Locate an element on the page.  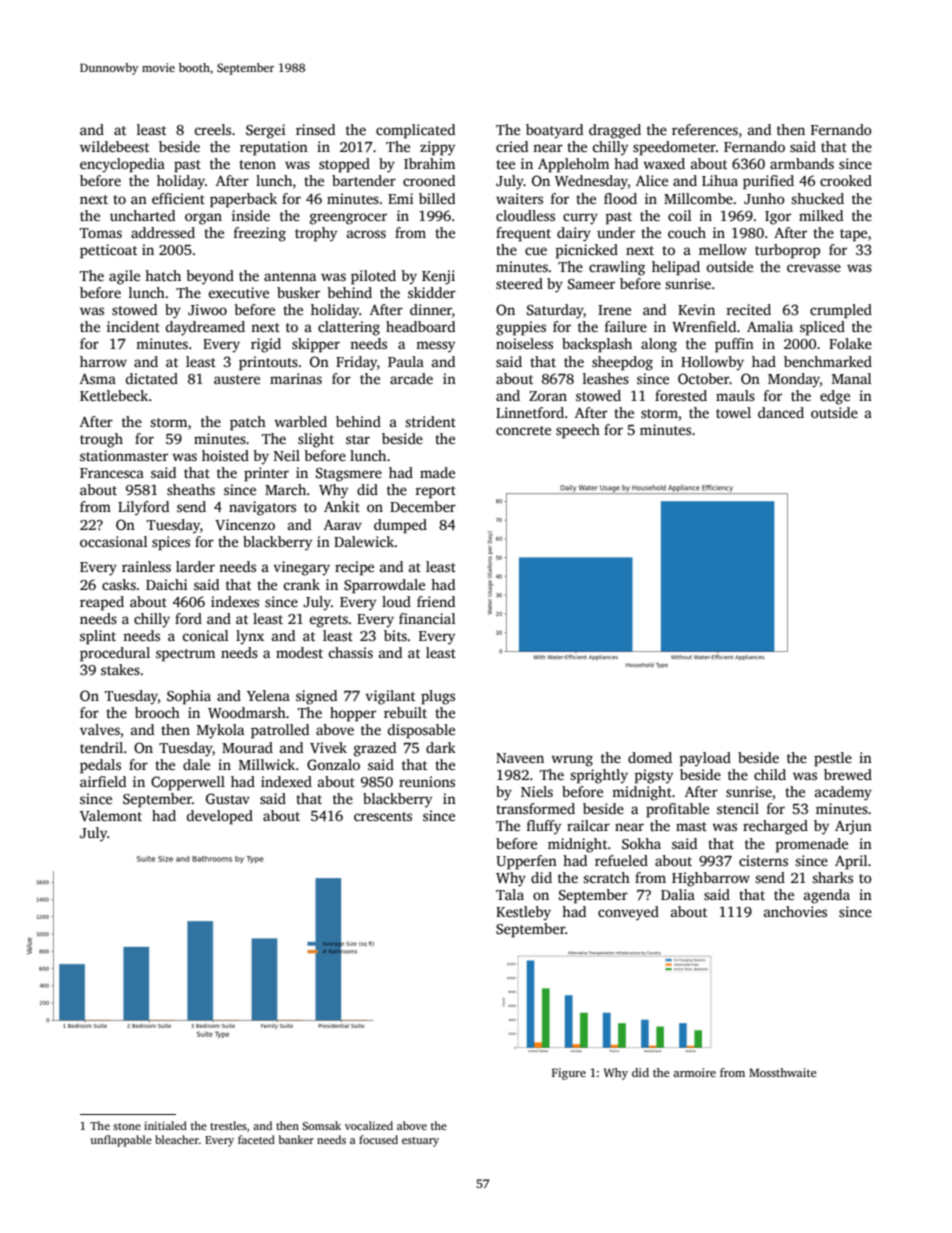
creels is located at coordinates (212, 129).
